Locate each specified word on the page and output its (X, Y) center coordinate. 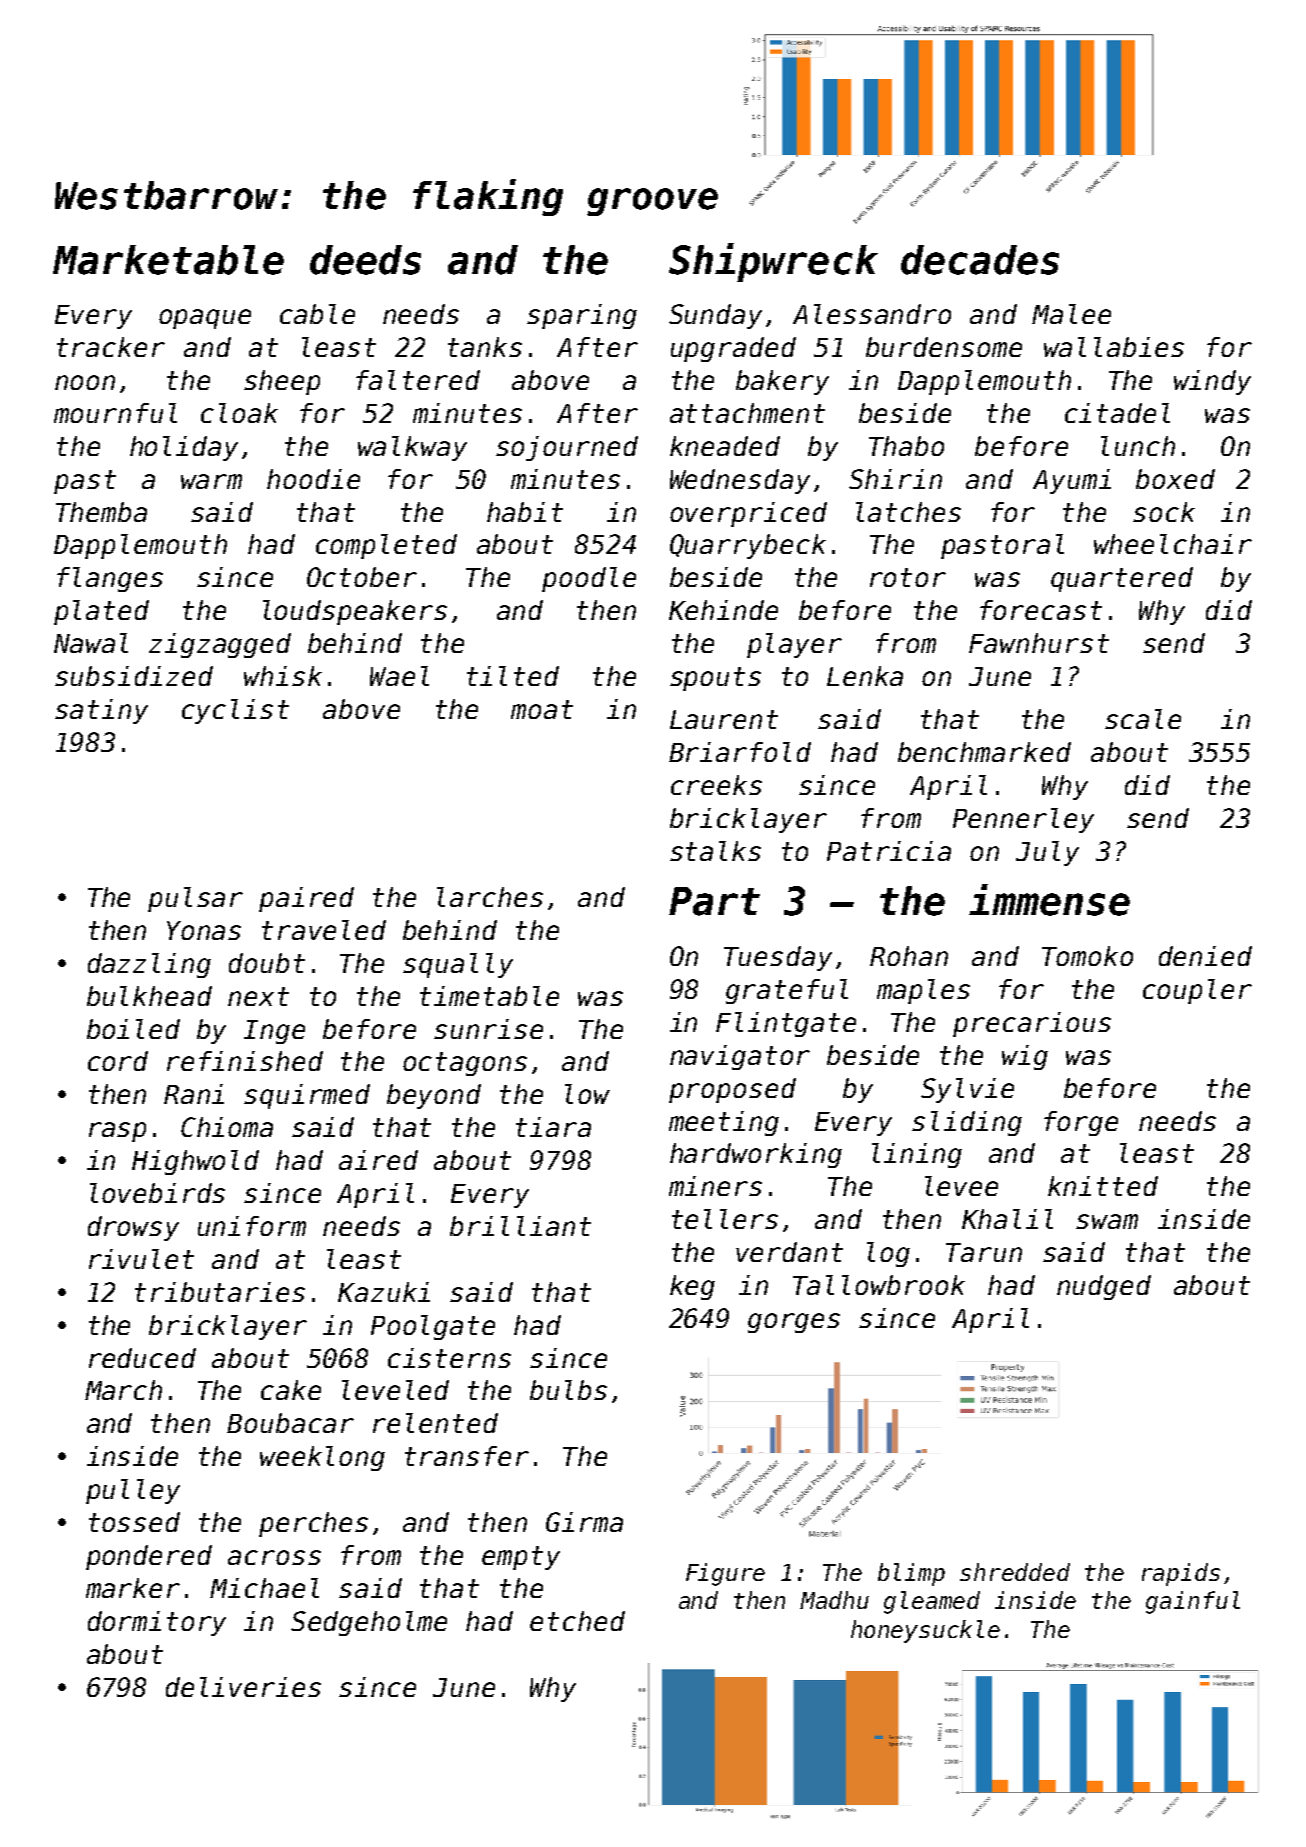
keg (692, 1287)
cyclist (235, 711)
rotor (908, 577)
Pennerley (1023, 820)
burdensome (944, 347)
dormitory (157, 1623)
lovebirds (157, 1193)
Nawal (91, 643)
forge (1081, 1123)
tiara (553, 1127)
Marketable (168, 260)
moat (542, 709)
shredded (1015, 1572)
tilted (513, 676)
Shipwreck (773, 262)
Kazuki (384, 1292)
